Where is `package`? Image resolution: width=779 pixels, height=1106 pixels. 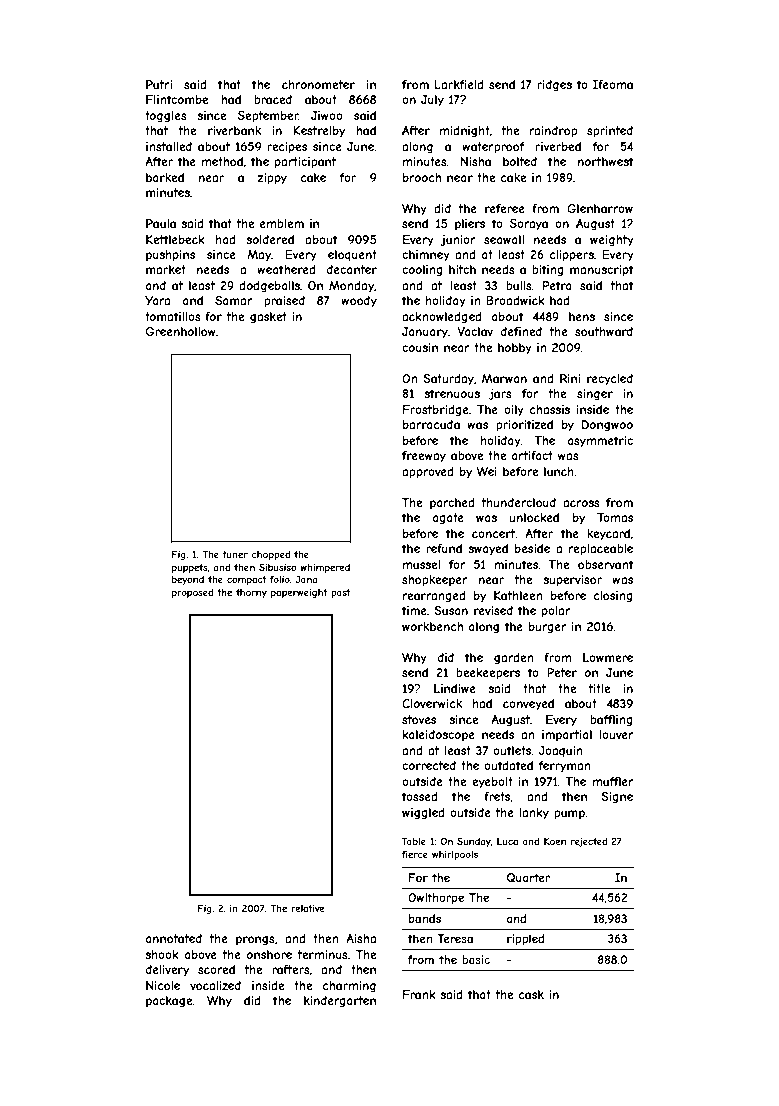 package is located at coordinates (169, 1002).
